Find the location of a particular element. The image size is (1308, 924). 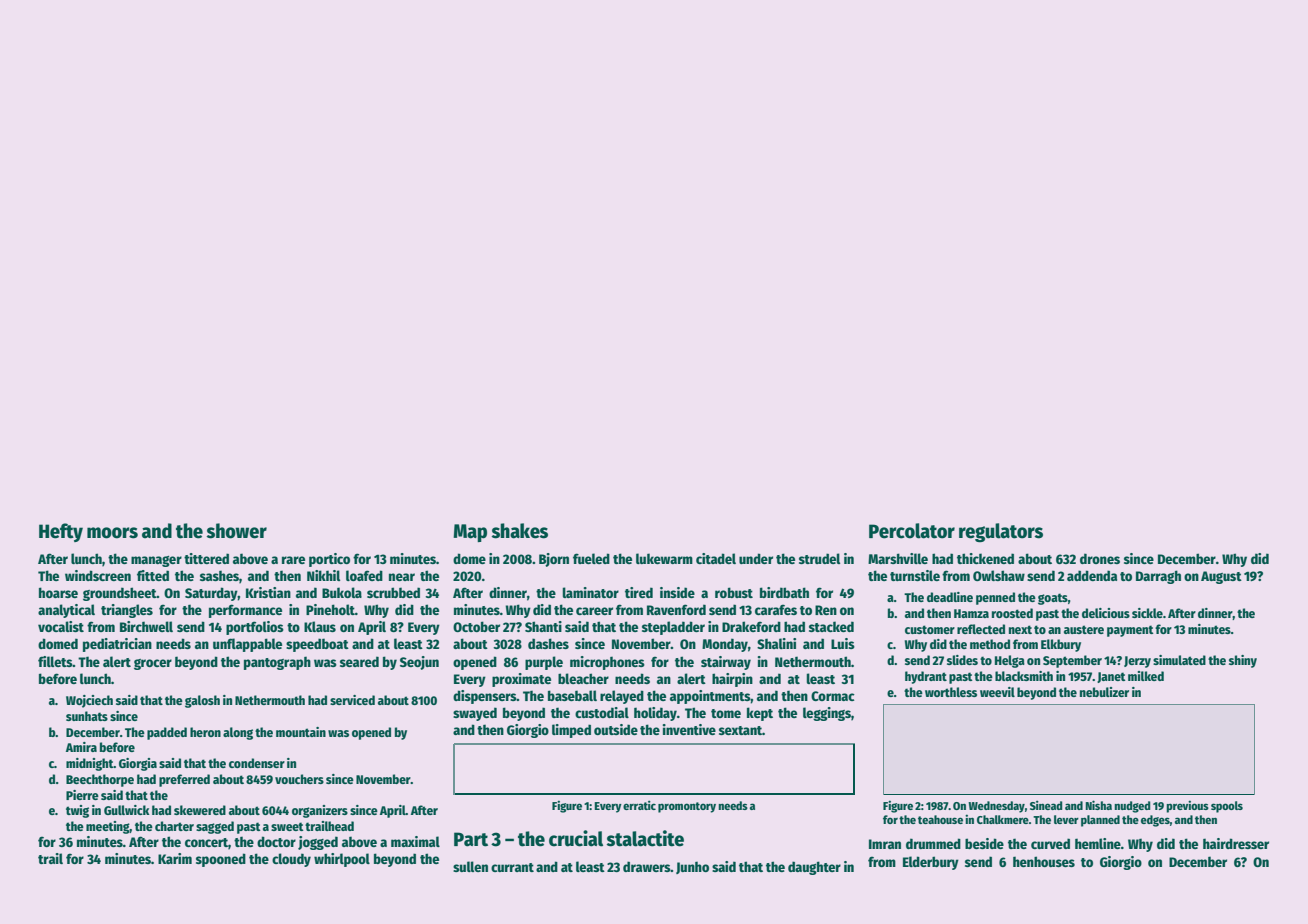

hemline is located at coordinates (1098, 843).
